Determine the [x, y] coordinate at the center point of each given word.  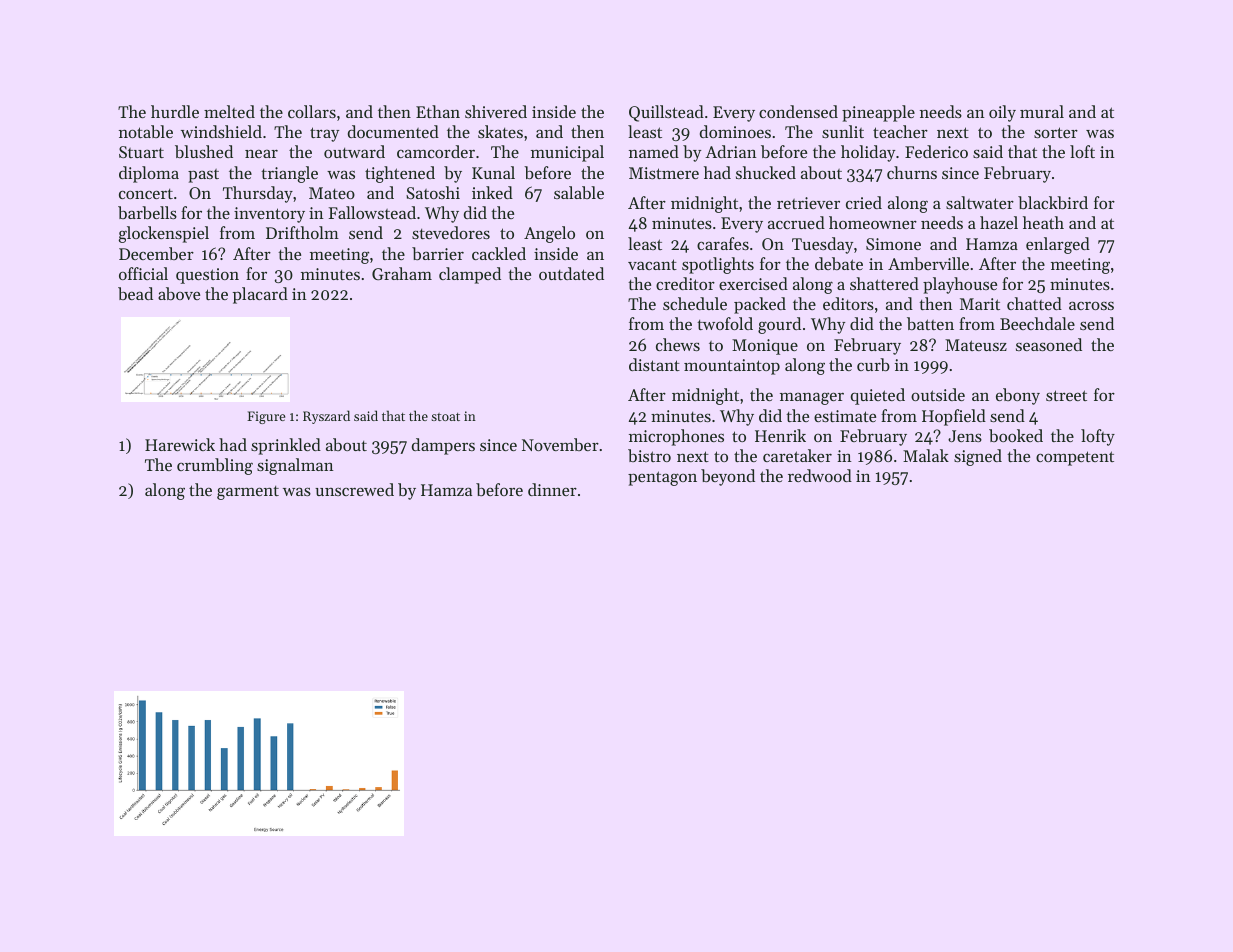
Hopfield [954, 417]
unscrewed [354, 489]
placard [260, 295]
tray [324, 134]
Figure [266, 417]
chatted [1034, 303]
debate [839, 263]
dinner [552, 489]
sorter [1056, 132]
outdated [571, 273]
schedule [695, 303]
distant [654, 364]
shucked [766, 172]
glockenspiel [164, 234]
